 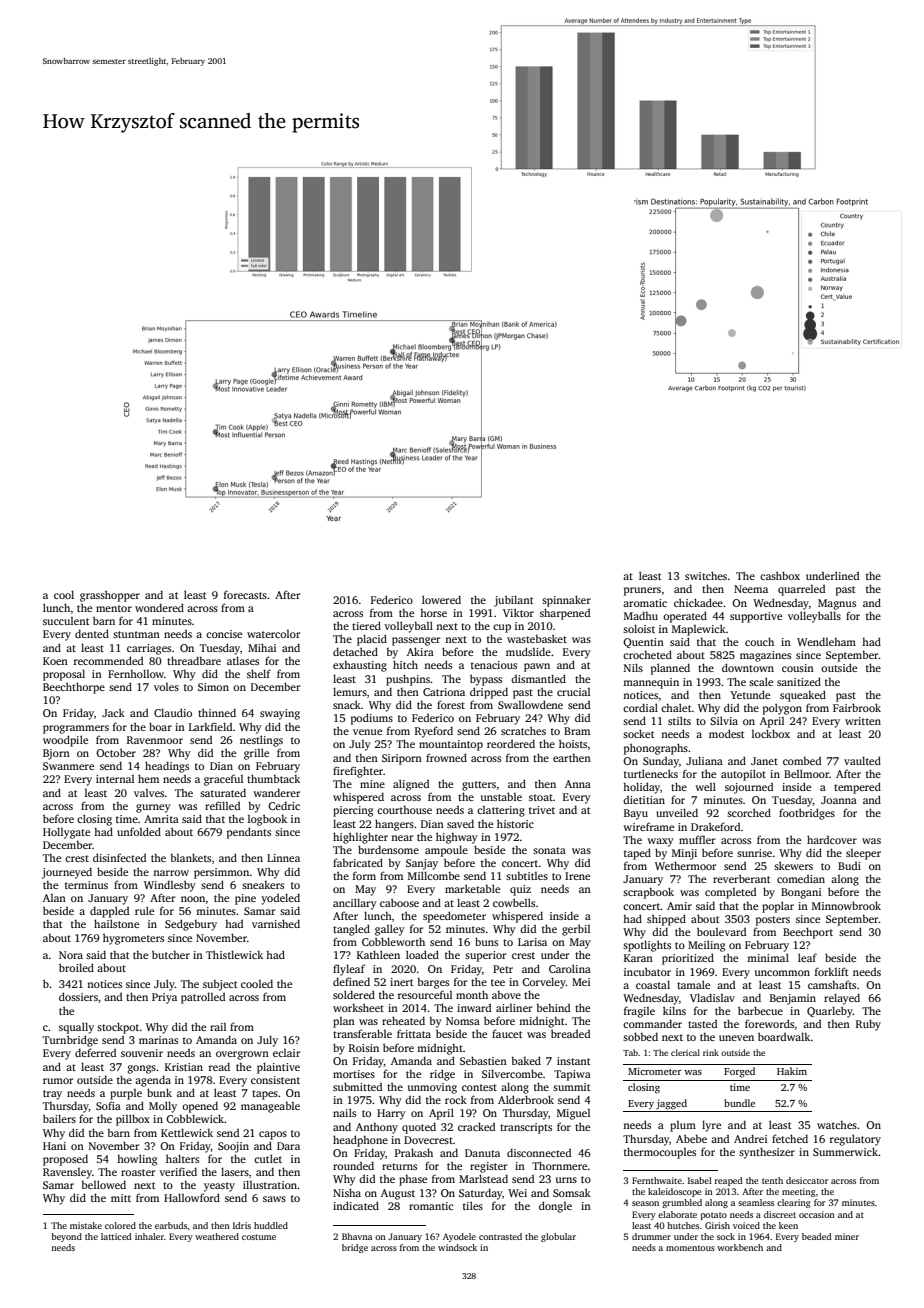 I want to click on mistake, so click(x=86, y=1225).
